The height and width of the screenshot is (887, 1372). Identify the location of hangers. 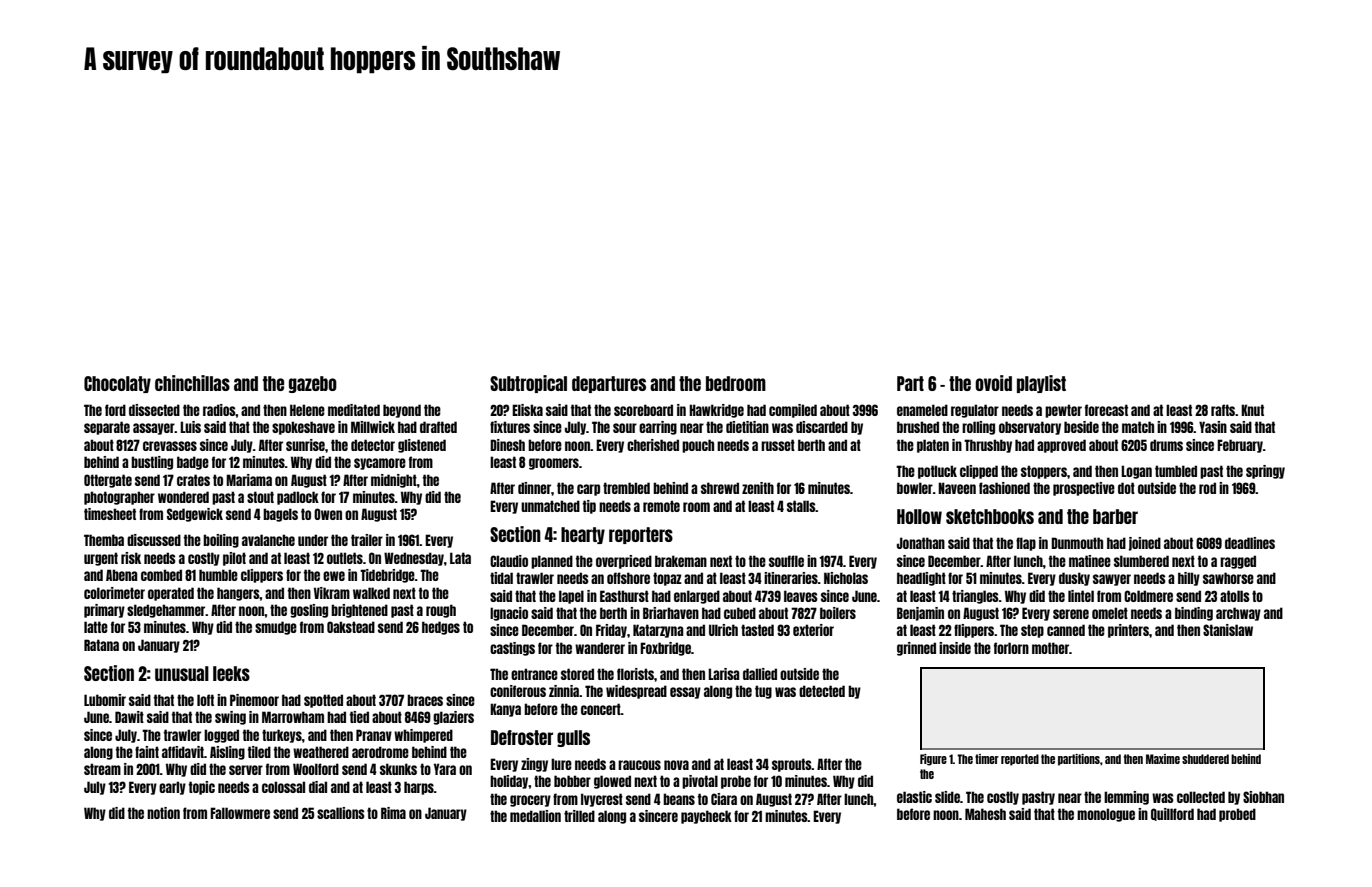
(238, 594).
